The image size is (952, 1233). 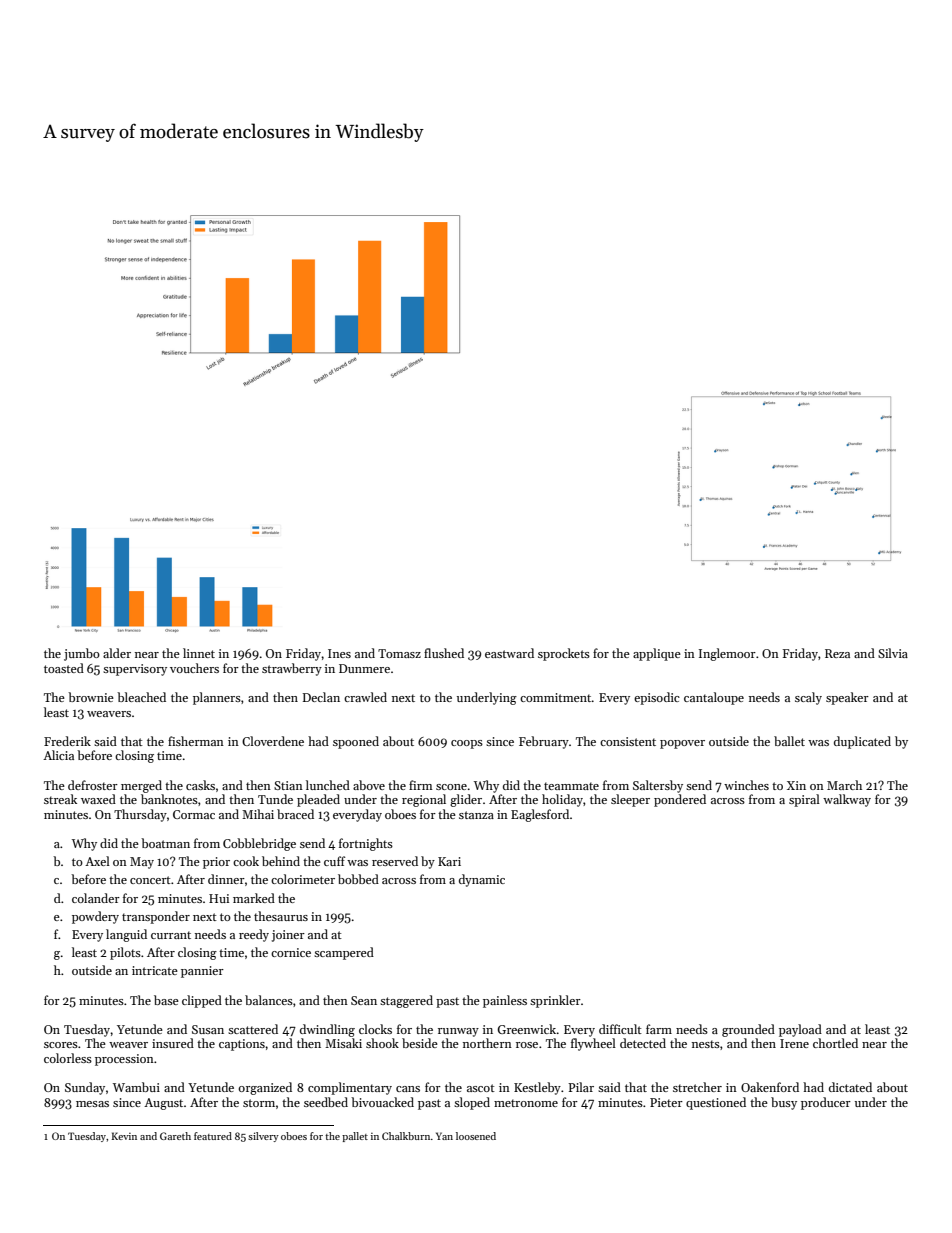 I want to click on Kevin, so click(x=124, y=1136).
